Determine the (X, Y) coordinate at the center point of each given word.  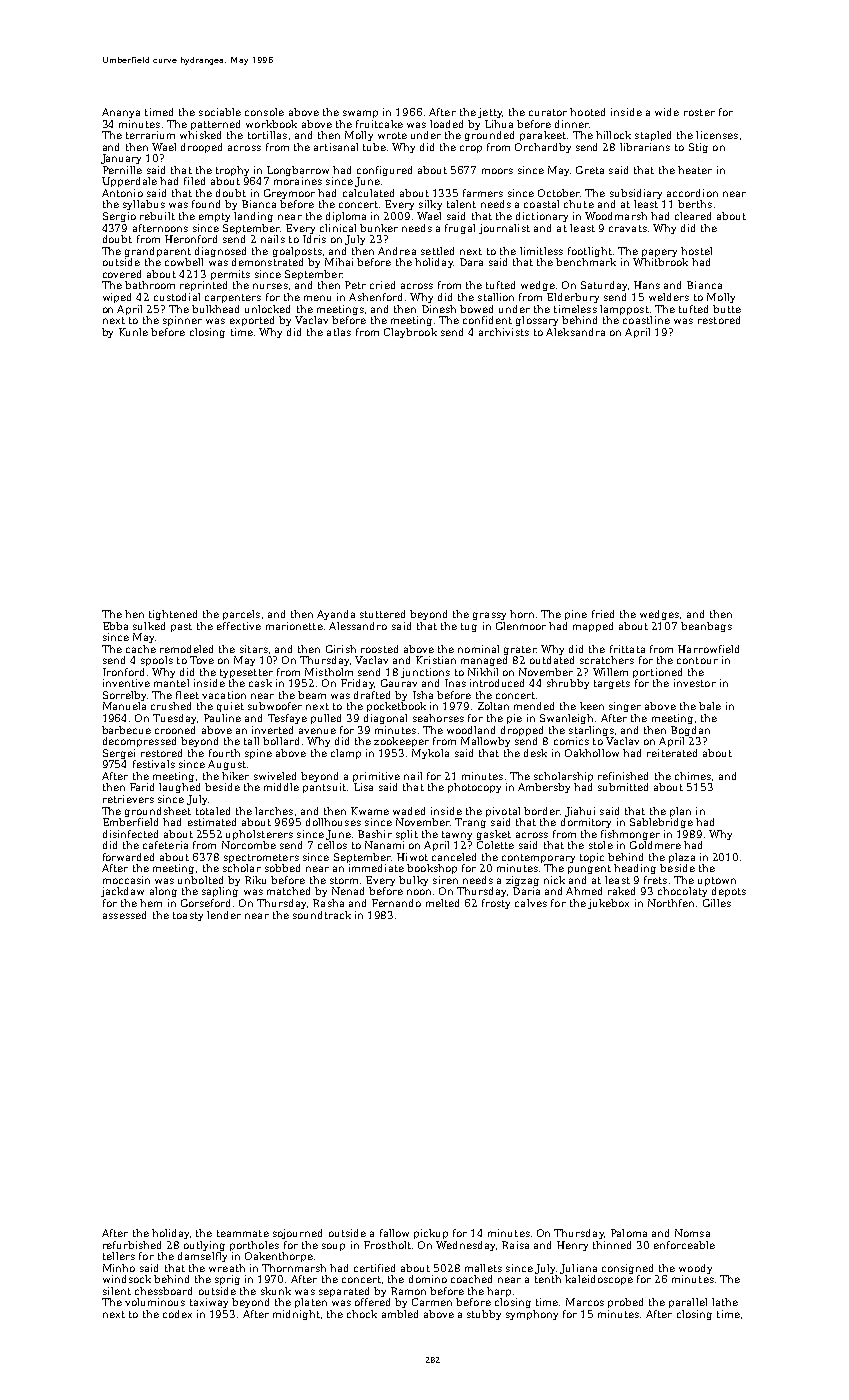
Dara (471, 262)
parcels (241, 615)
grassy (489, 616)
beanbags (706, 627)
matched (288, 891)
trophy (232, 171)
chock (362, 1314)
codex (177, 1314)
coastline (646, 320)
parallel (688, 1303)
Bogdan (690, 731)
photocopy (474, 788)
